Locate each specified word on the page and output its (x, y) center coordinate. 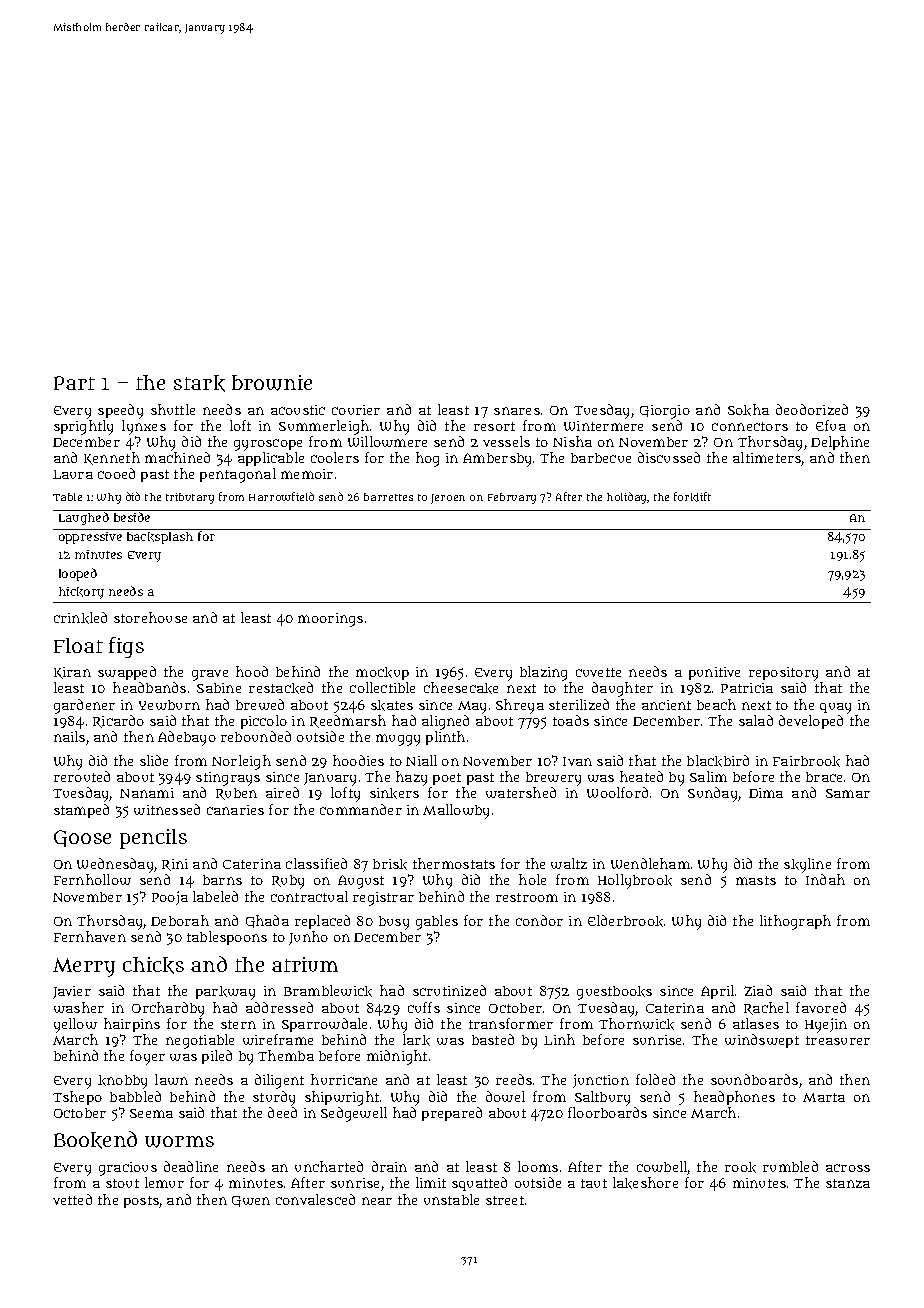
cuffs (424, 1007)
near (377, 1201)
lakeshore (645, 1183)
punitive (714, 673)
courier (356, 410)
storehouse (150, 617)
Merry (84, 967)
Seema (151, 1113)
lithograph (795, 922)
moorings (330, 620)
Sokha (748, 410)
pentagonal (238, 475)
